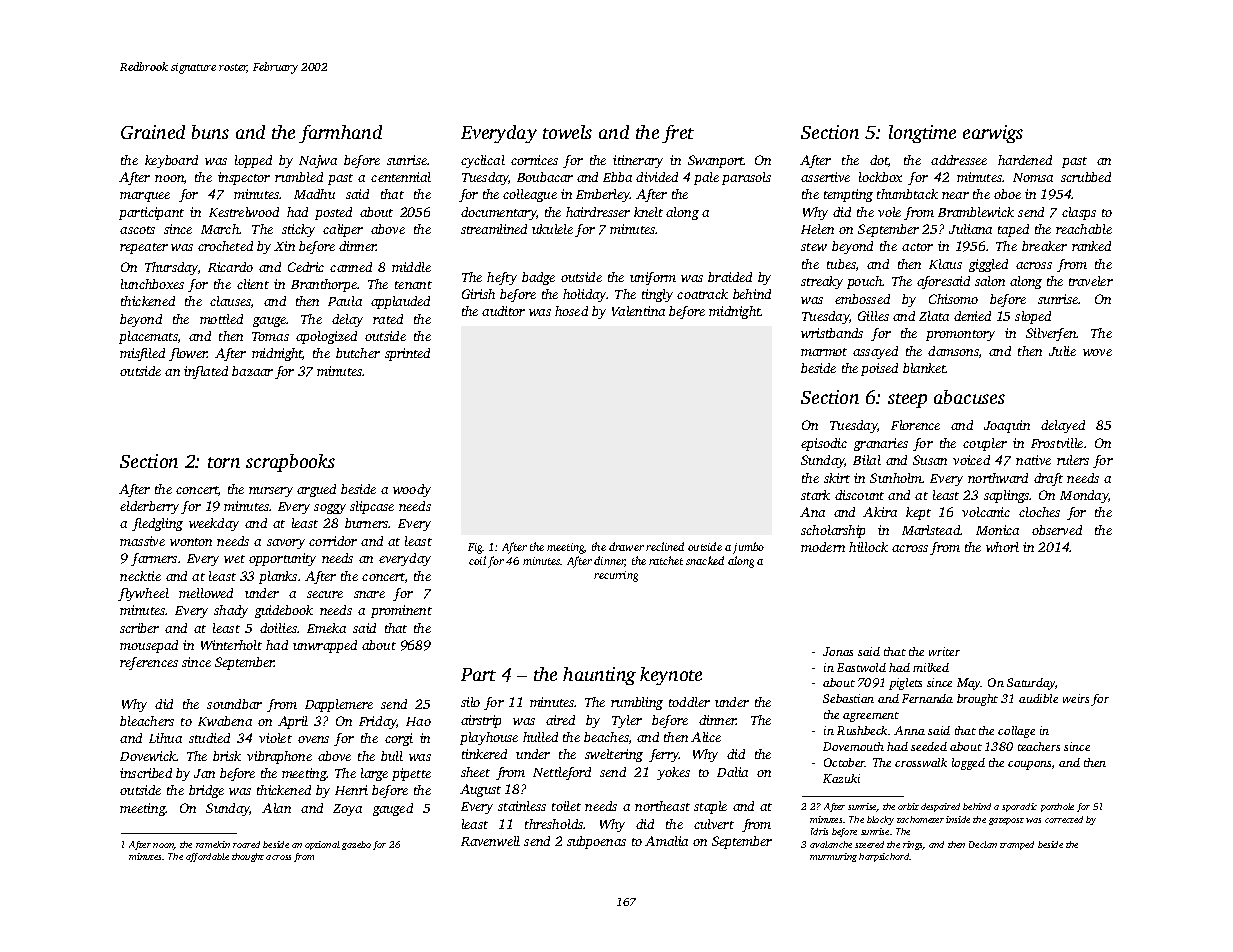 The image size is (1233, 952). I want to click on sprinted, so click(407, 354).
